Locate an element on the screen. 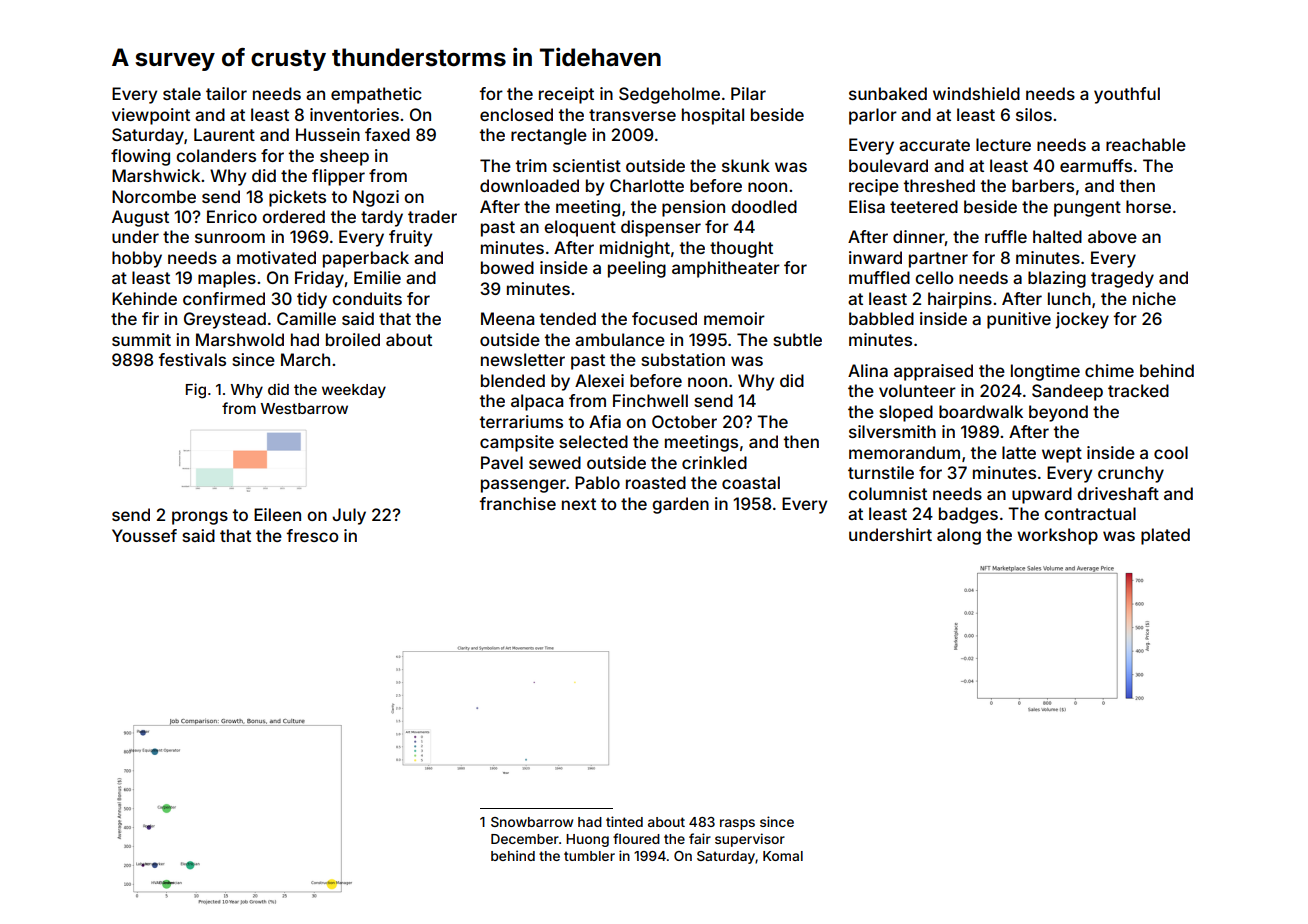  tumbler is located at coordinates (589, 856).
